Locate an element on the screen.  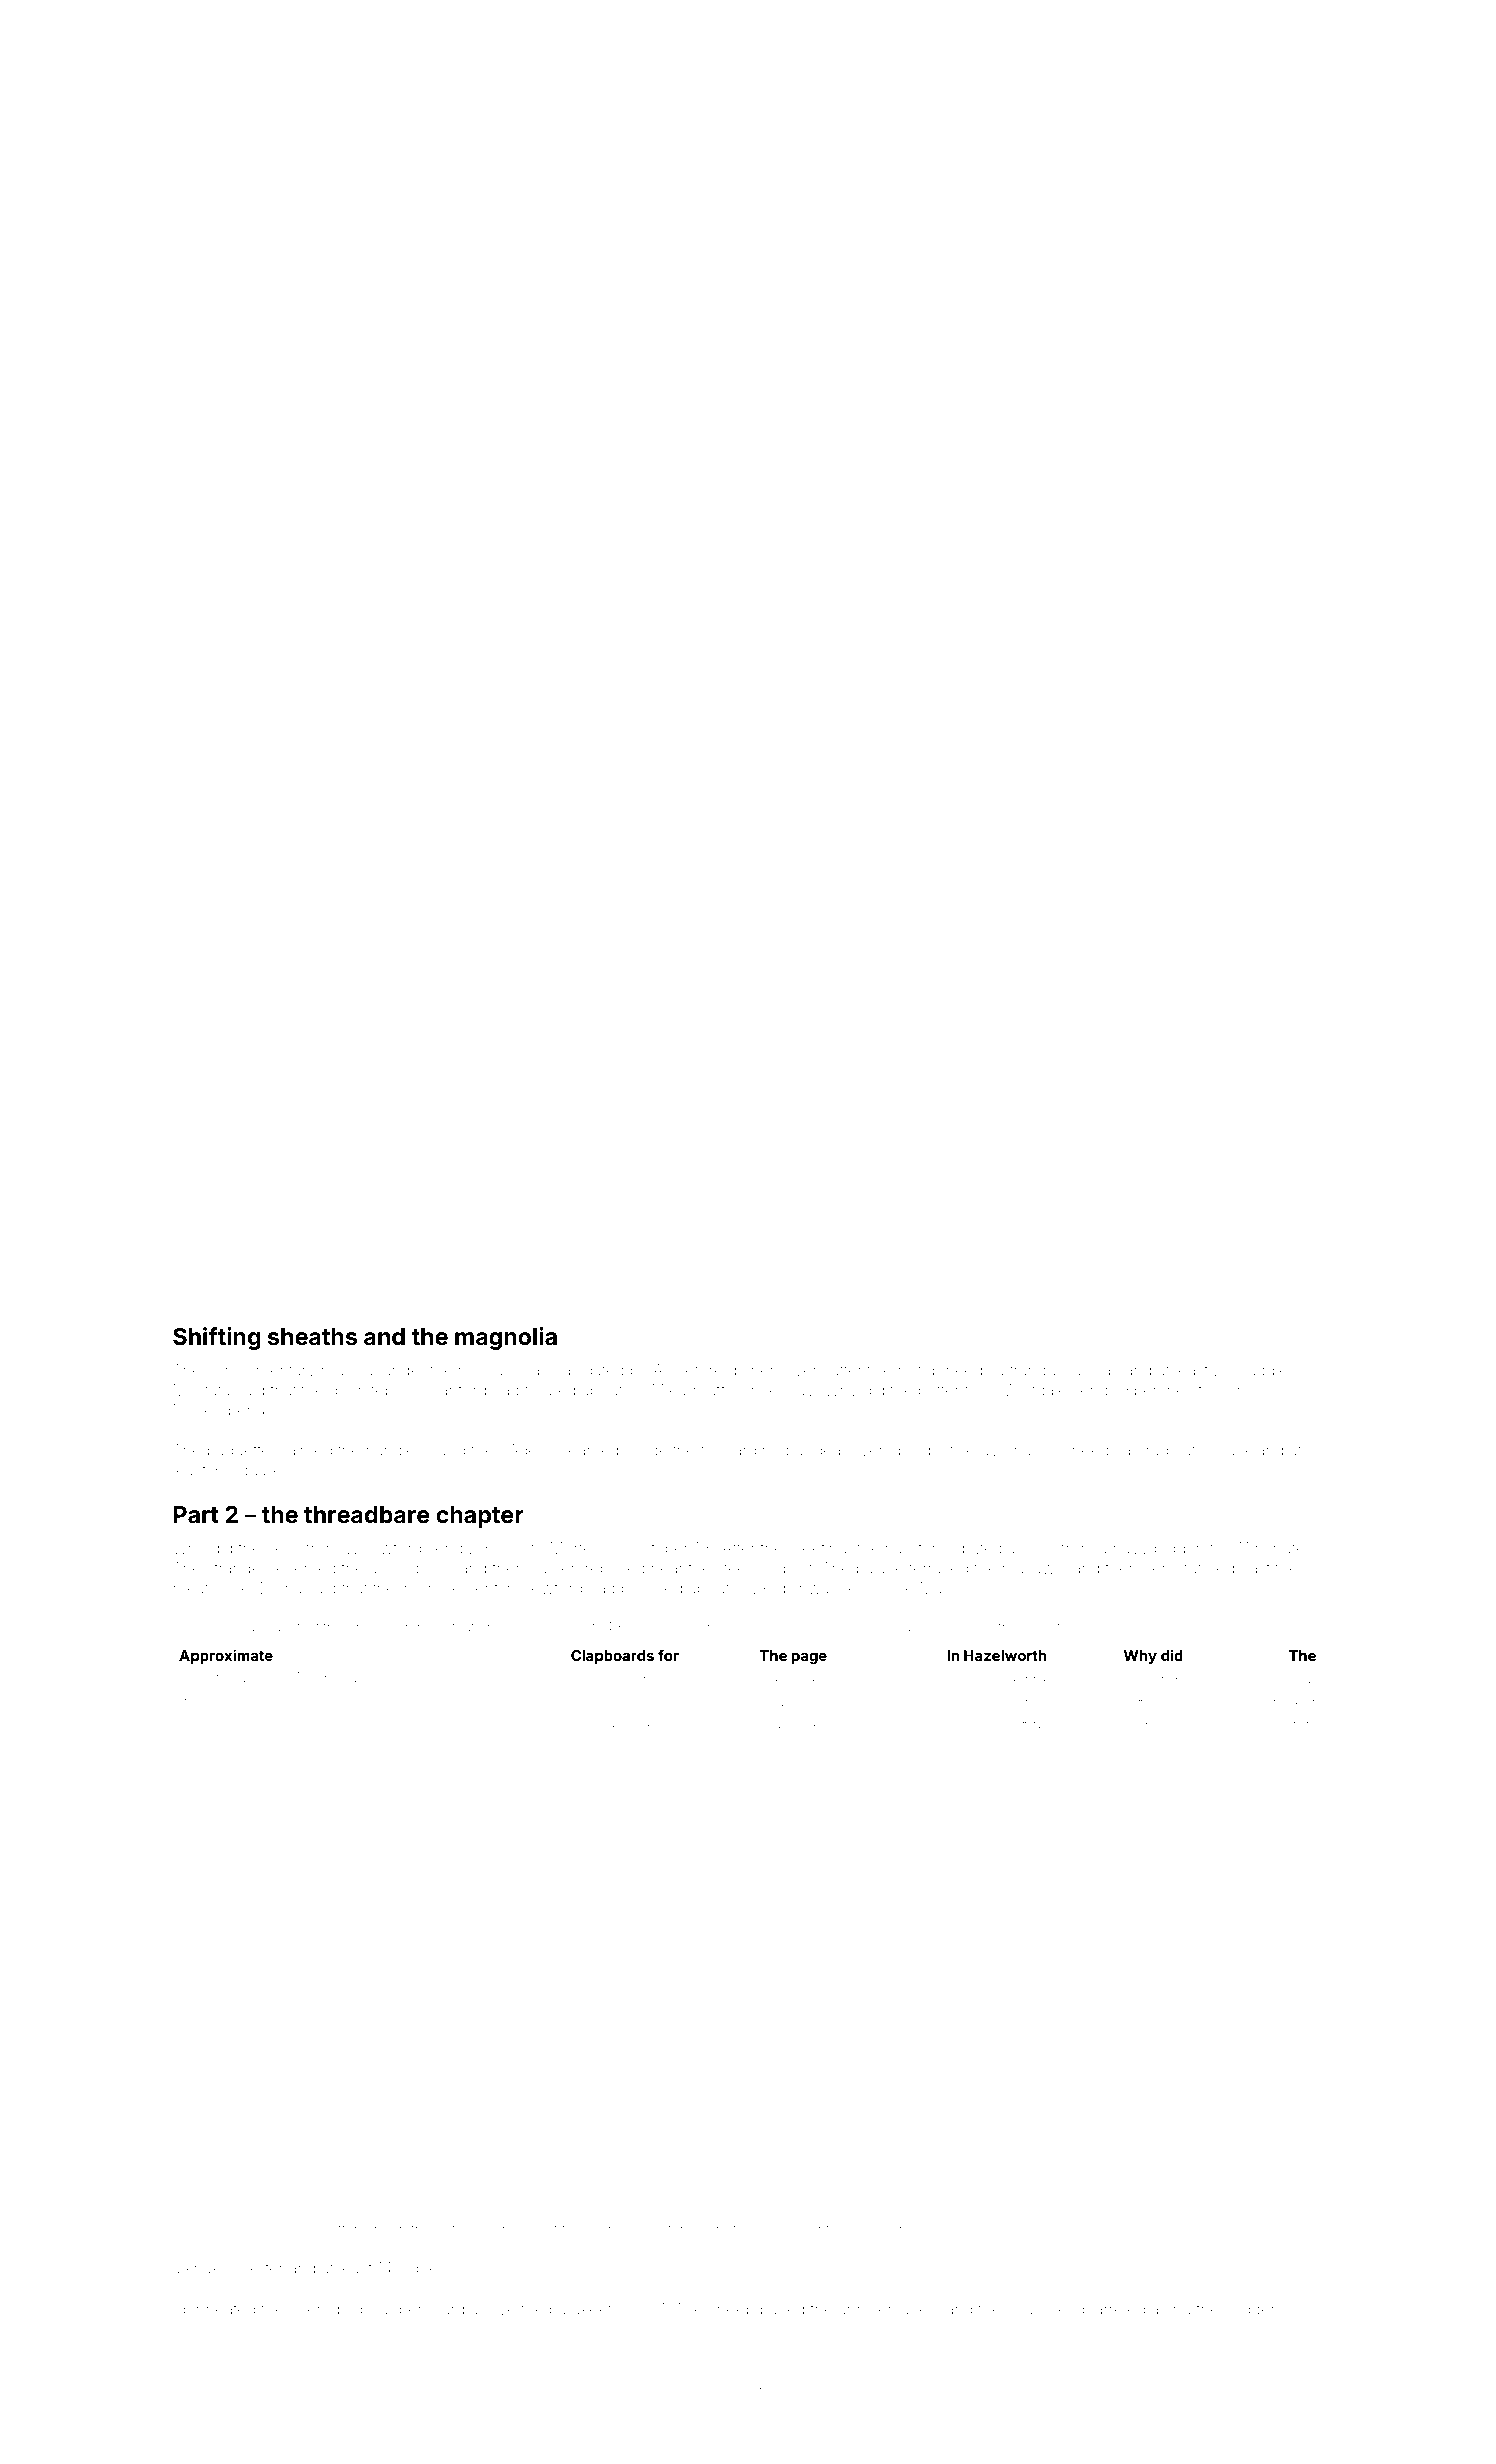
railway is located at coordinates (1094, 1372).
